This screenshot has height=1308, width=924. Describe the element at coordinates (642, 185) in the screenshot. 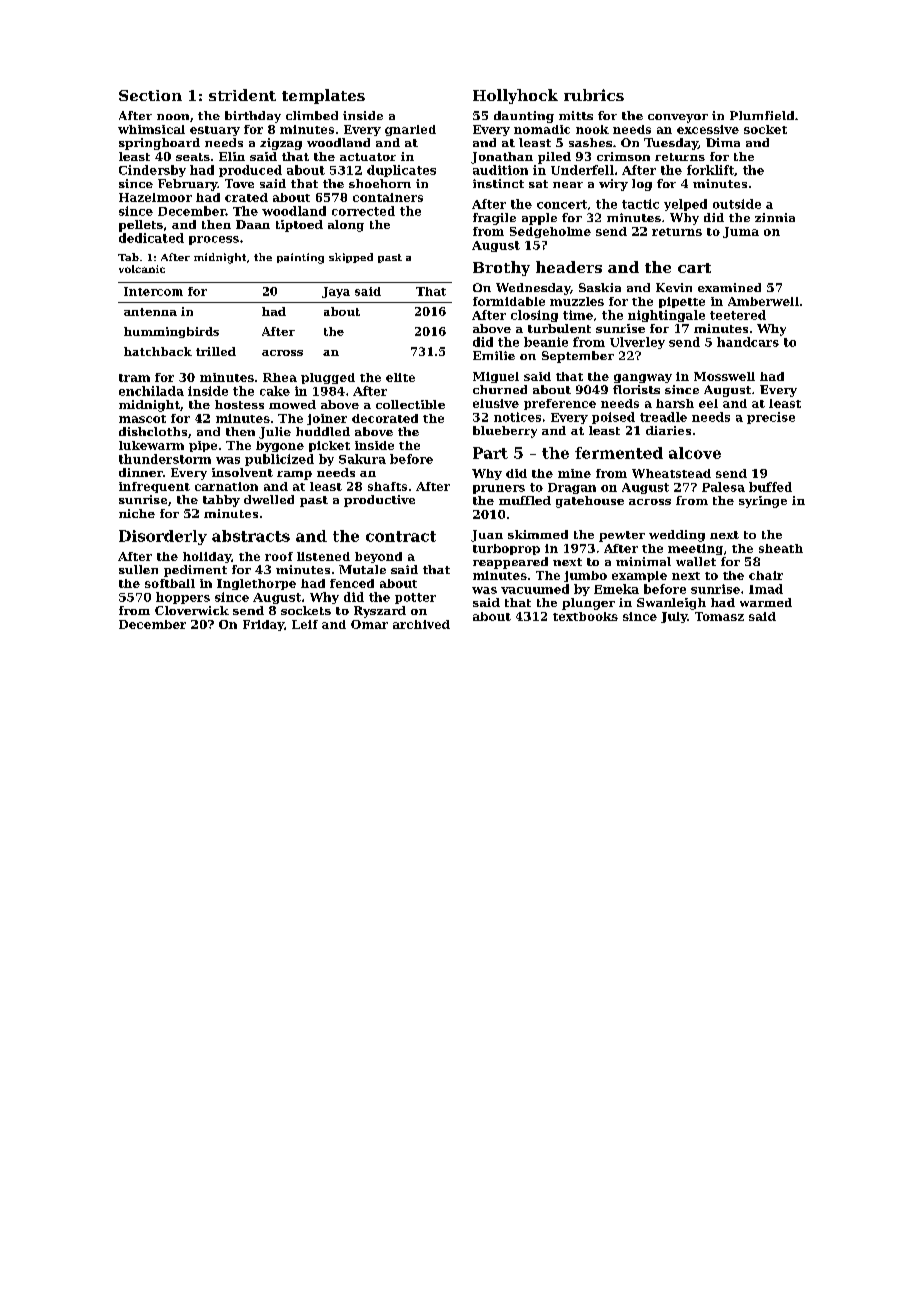

I see `log` at that location.
